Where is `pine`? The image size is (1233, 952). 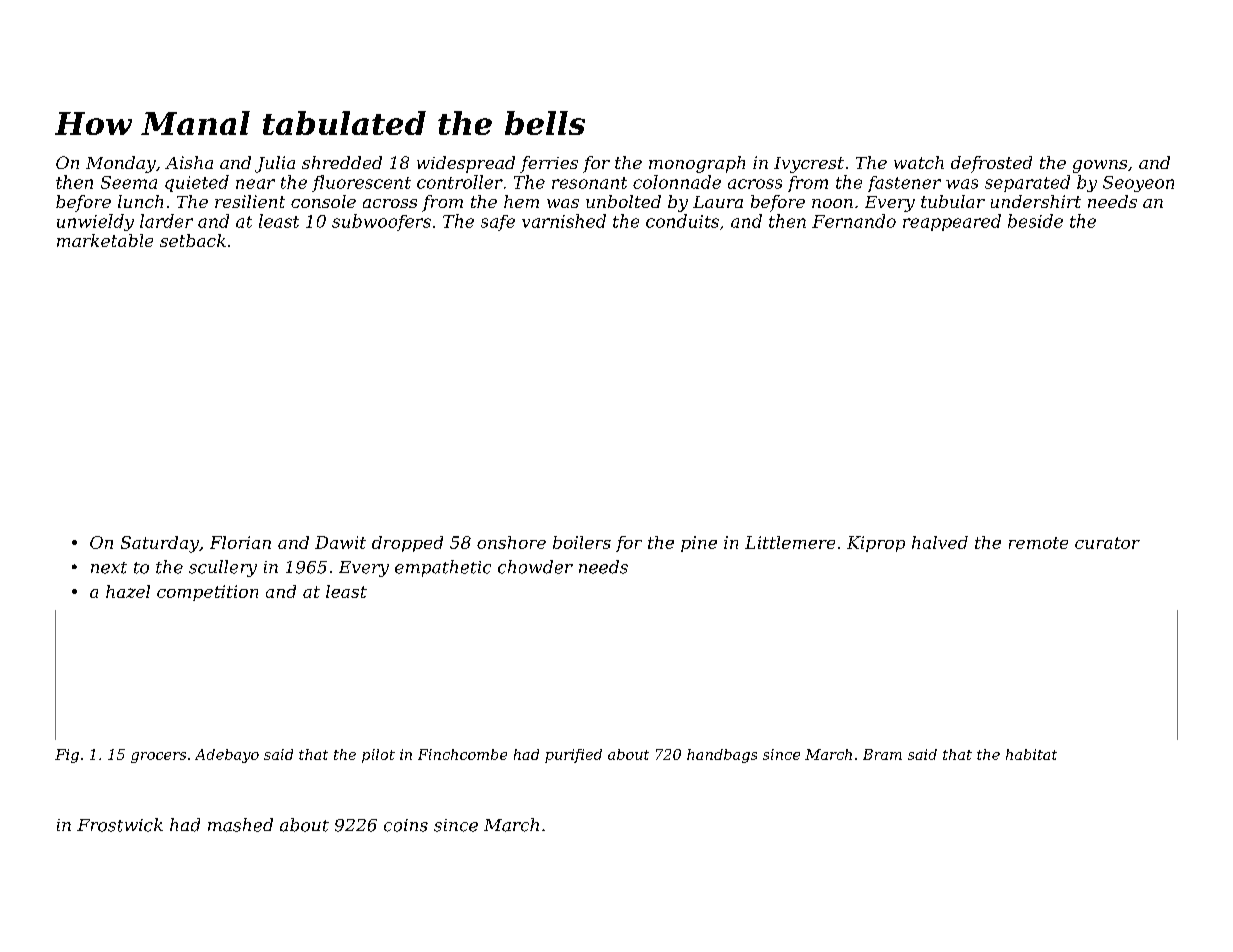 pine is located at coordinates (699, 544).
